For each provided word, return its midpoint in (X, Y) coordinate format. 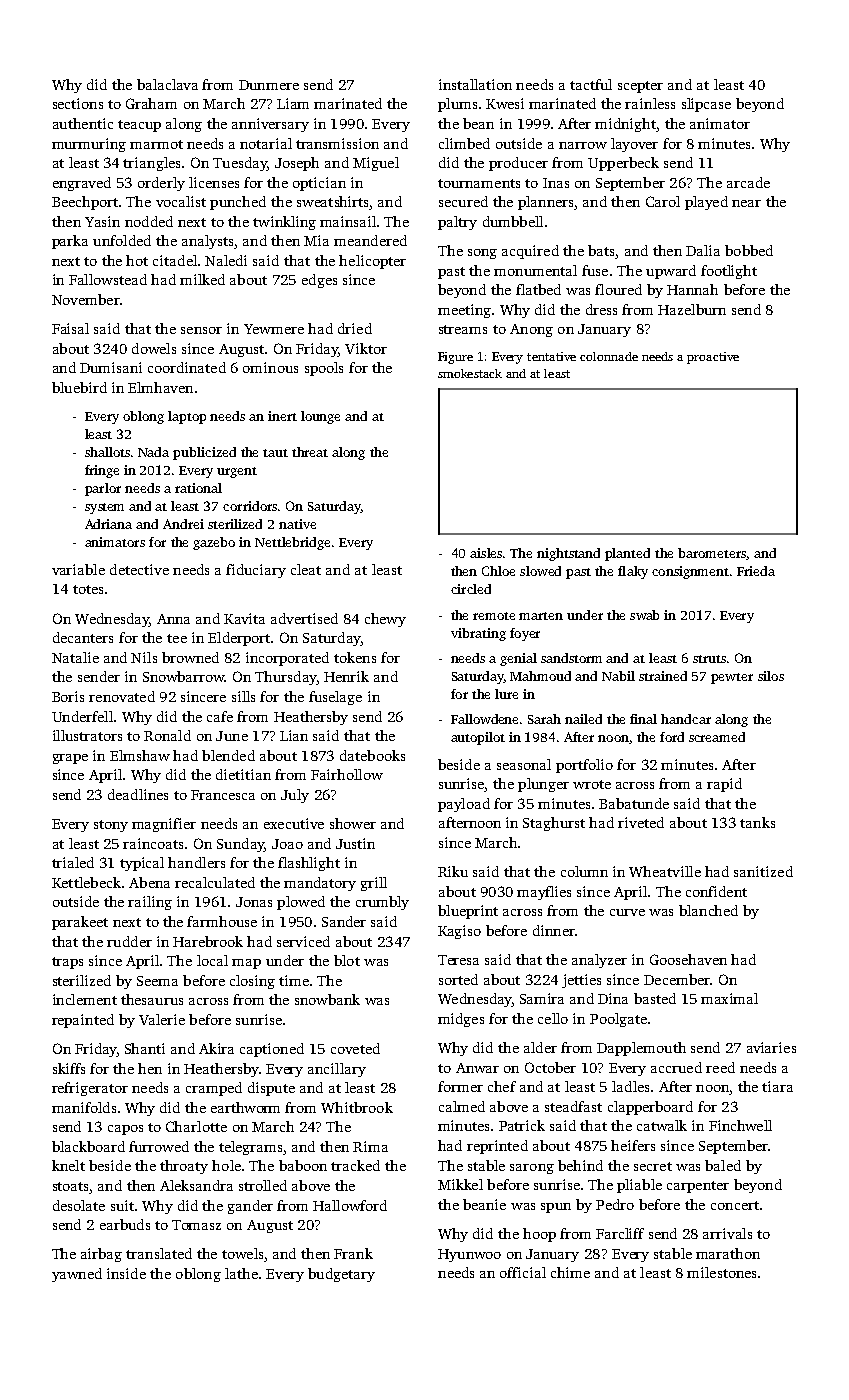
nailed (583, 719)
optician (319, 184)
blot (347, 960)
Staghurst (554, 824)
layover (634, 145)
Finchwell (740, 1125)
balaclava (167, 84)
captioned (272, 1050)
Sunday (240, 845)
